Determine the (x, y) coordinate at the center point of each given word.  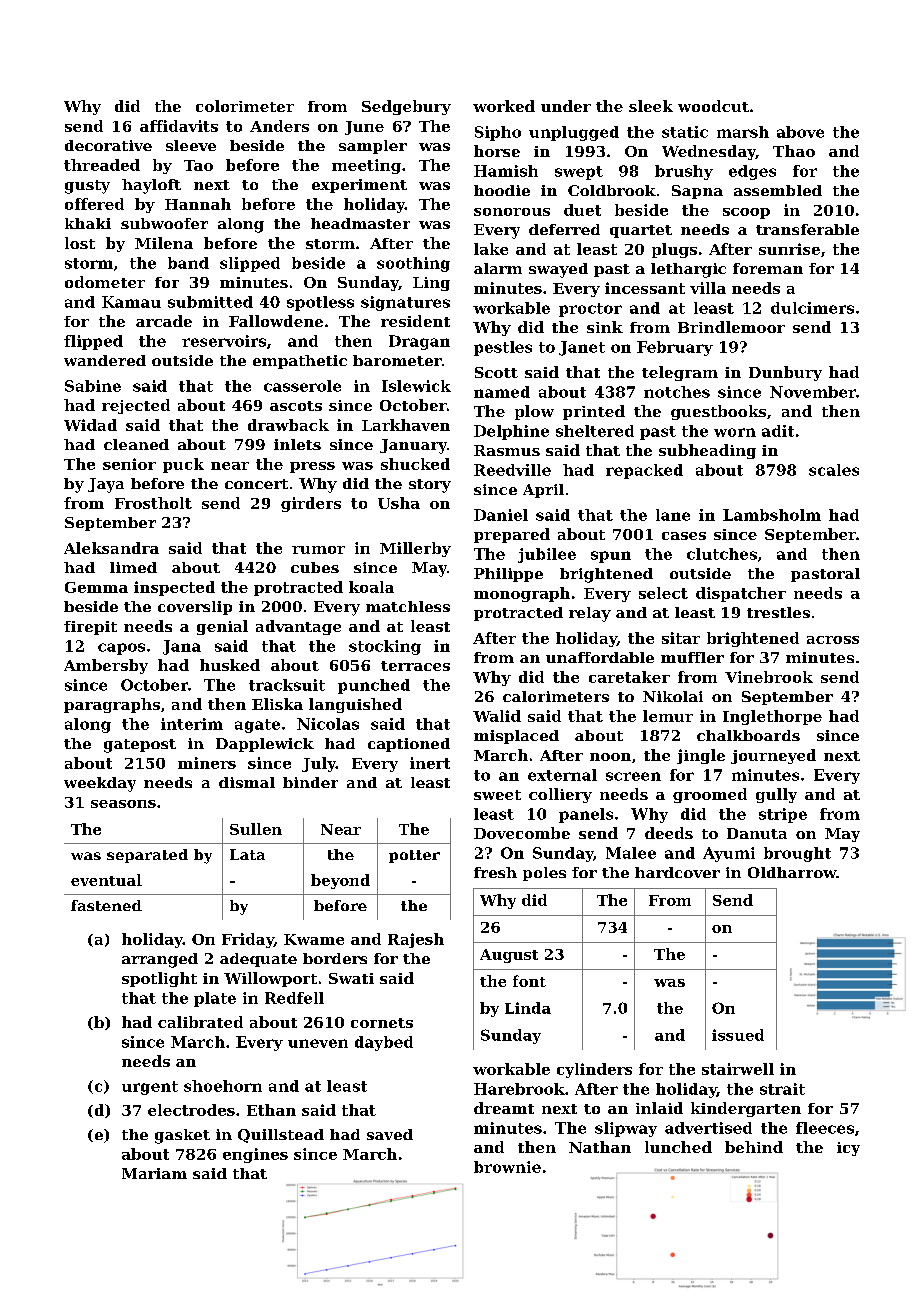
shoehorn (223, 1086)
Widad (90, 425)
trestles (778, 612)
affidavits (179, 126)
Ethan (271, 1110)
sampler (373, 147)
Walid (497, 716)
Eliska (277, 704)
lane (673, 515)
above (800, 132)
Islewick (416, 386)
